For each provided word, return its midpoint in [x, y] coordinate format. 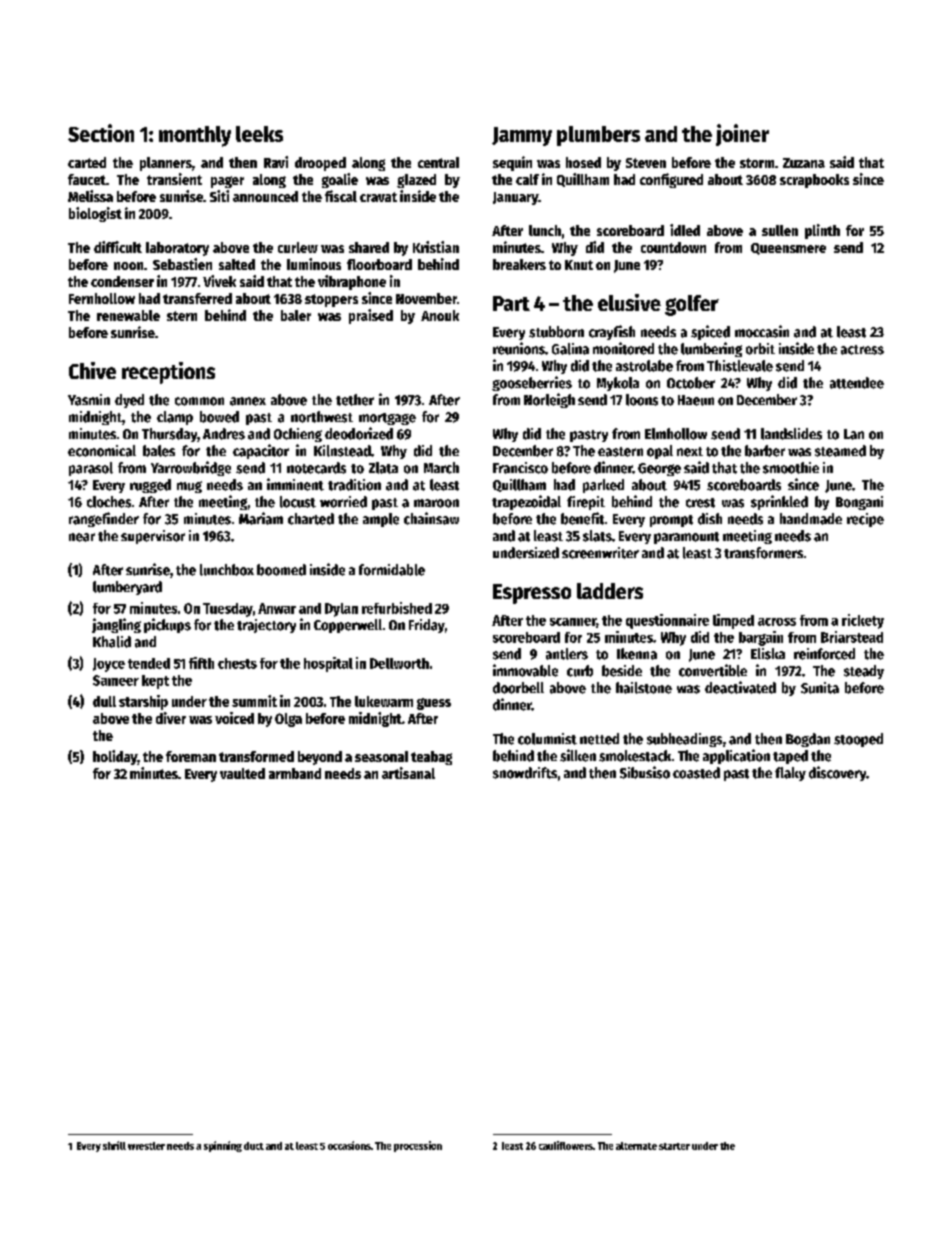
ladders [610, 591]
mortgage [387, 419]
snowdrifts [525, 773]
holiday [115, 757]
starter [674, 1146]
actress [862, 350]
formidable [392, 570]
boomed [281, 570]
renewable [128, 315]
